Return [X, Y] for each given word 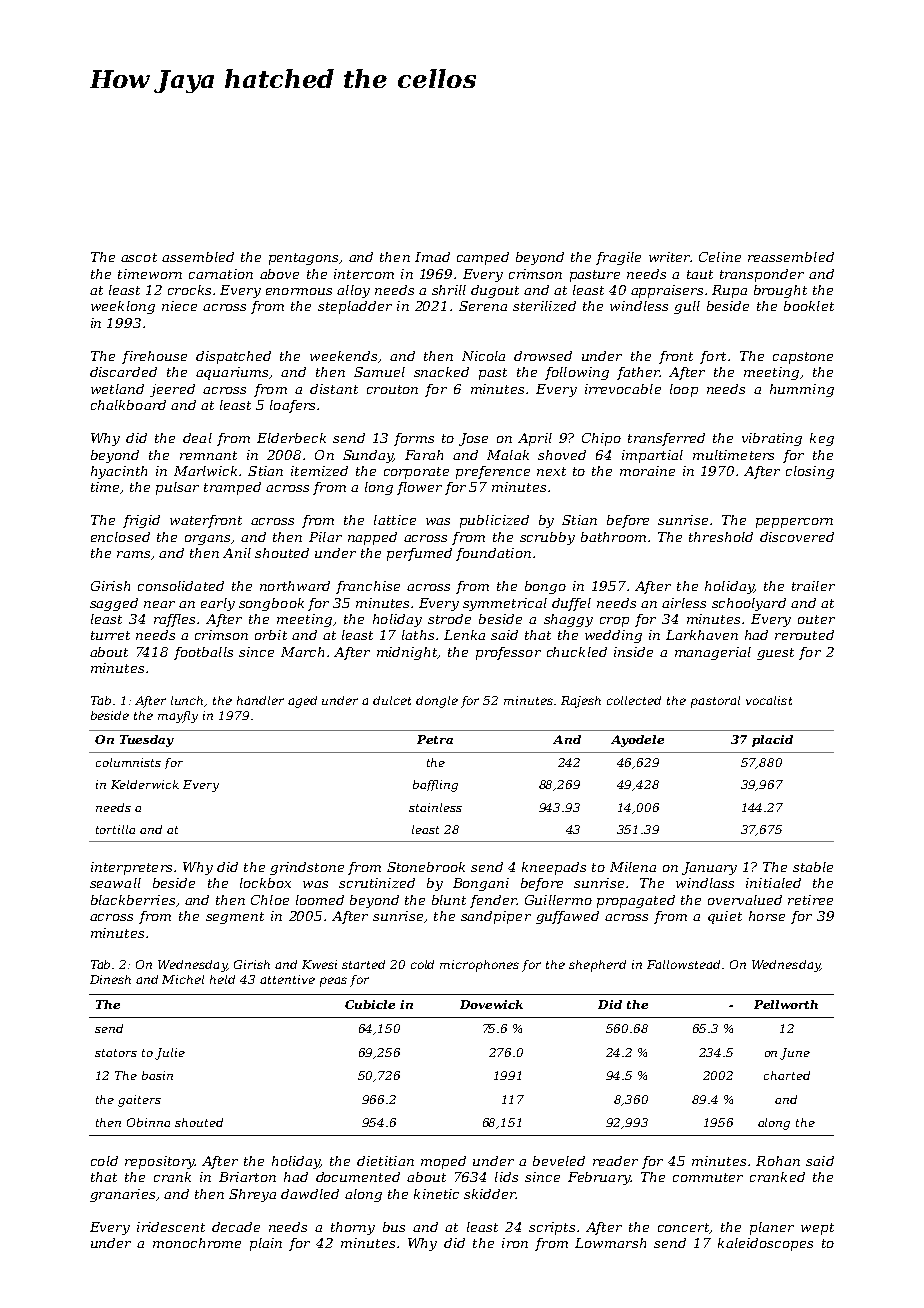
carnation [221, 274]
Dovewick [491, 1004]
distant [334, 389]
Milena [633, 867]
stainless [435, 807]
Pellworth [786, 1004]
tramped [232, 488]
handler [260, 700]
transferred [666, 439]
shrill [449, 290]
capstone [803, 358]
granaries [122, 1195]
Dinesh [110, 979]
